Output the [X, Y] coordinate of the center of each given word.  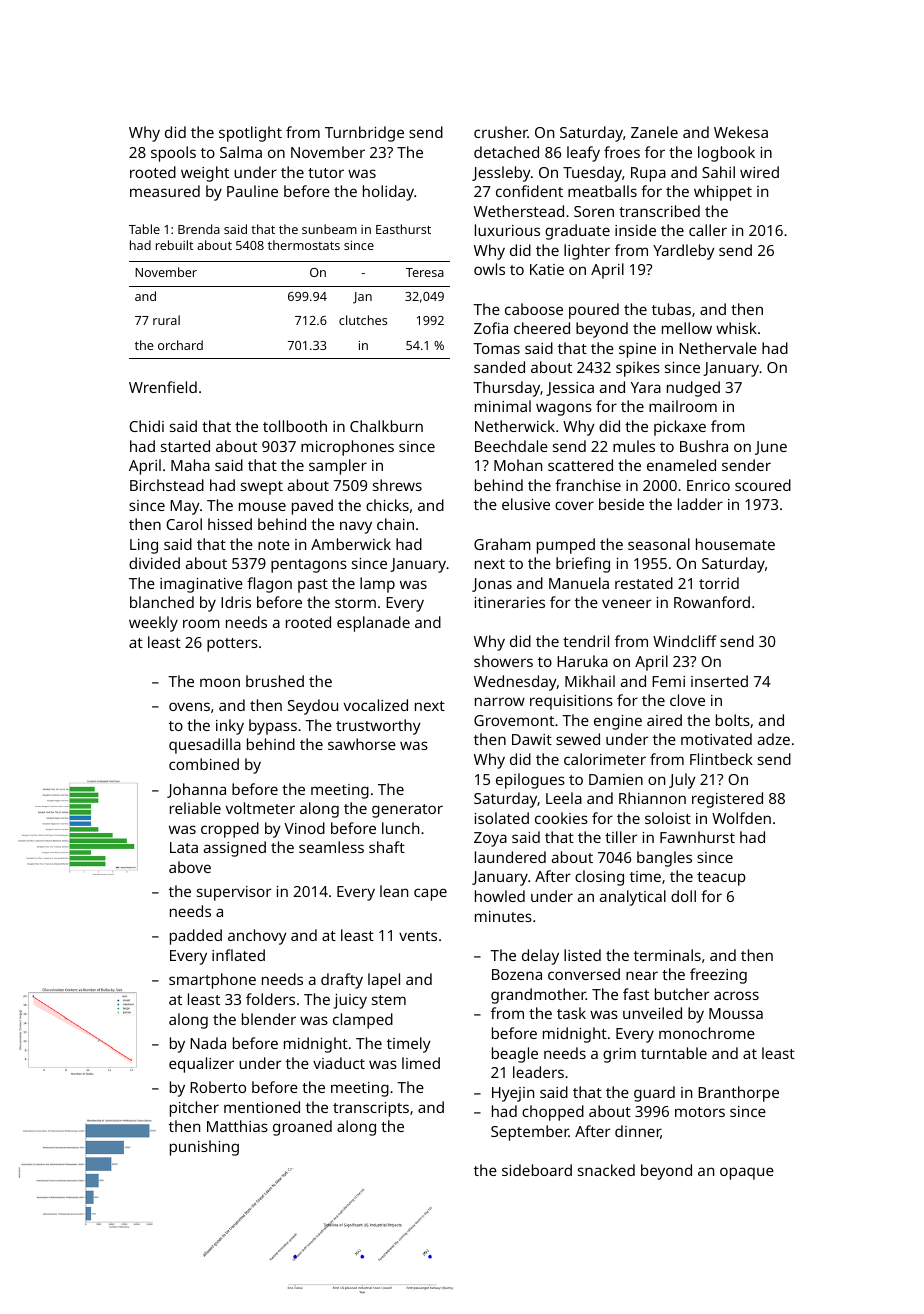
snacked [606, 1170]
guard [654, 1094]
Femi [668, 681]
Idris [236, 602]
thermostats [304, 245]
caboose [534, 309]
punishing [204, 1148]
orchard [180, 345]
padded [196, 937]
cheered [542, 328]
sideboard [537, 1170]
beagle [515, 1055]
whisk [736, 328]
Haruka [582, 661]
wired [759, 172]
